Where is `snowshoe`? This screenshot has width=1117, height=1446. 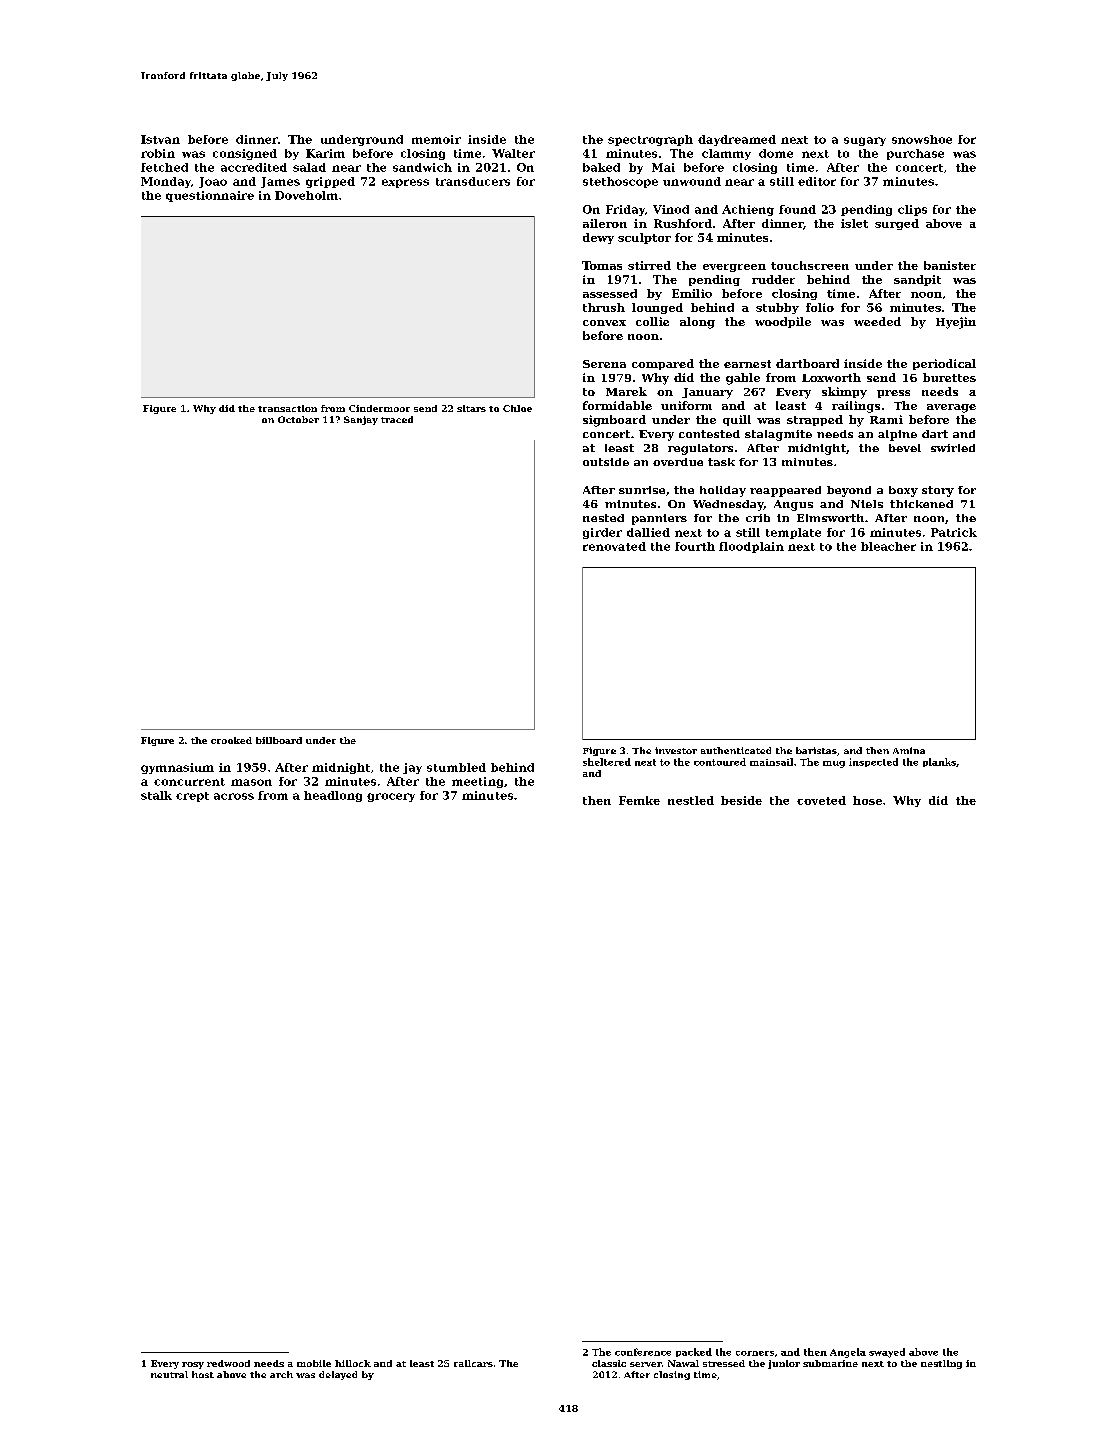
snowshoe is located at coordinates (922, 139).
